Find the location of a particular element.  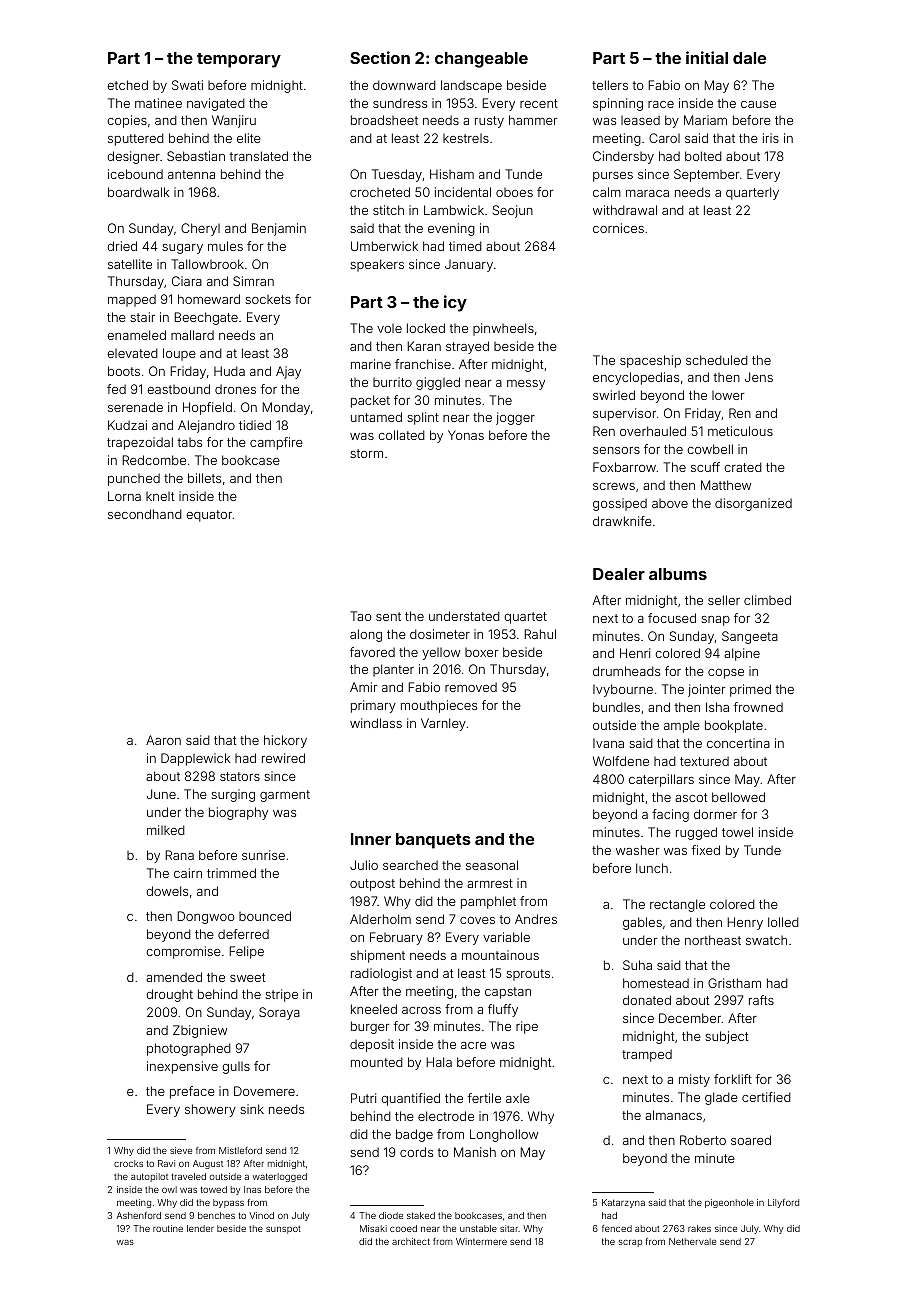

mountainous is located at coordinates (500, 955).
